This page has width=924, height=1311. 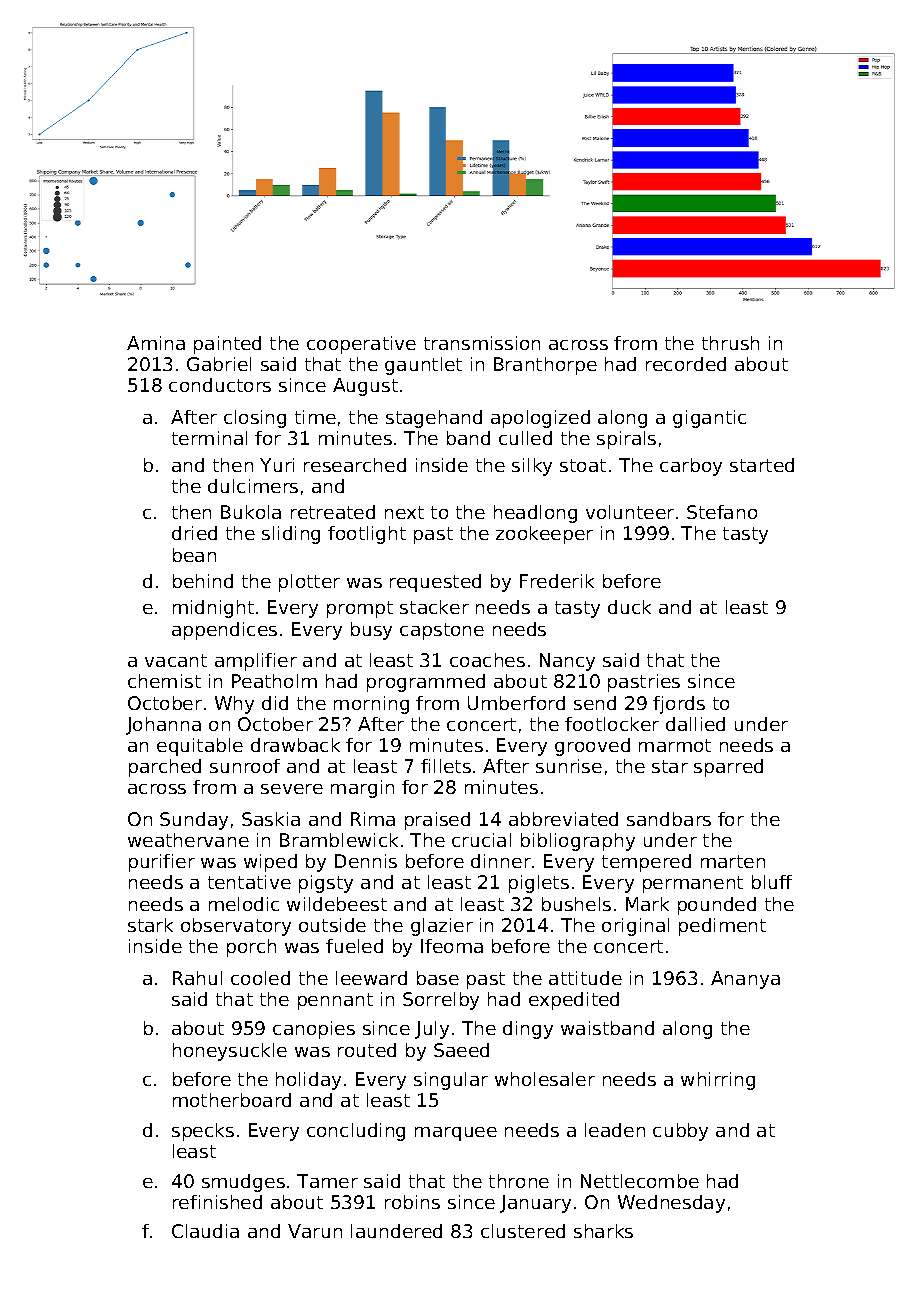 What do you see at coordinates (203, 1132) in the page?
I see `specks` at bounding box center [203, 1132].
